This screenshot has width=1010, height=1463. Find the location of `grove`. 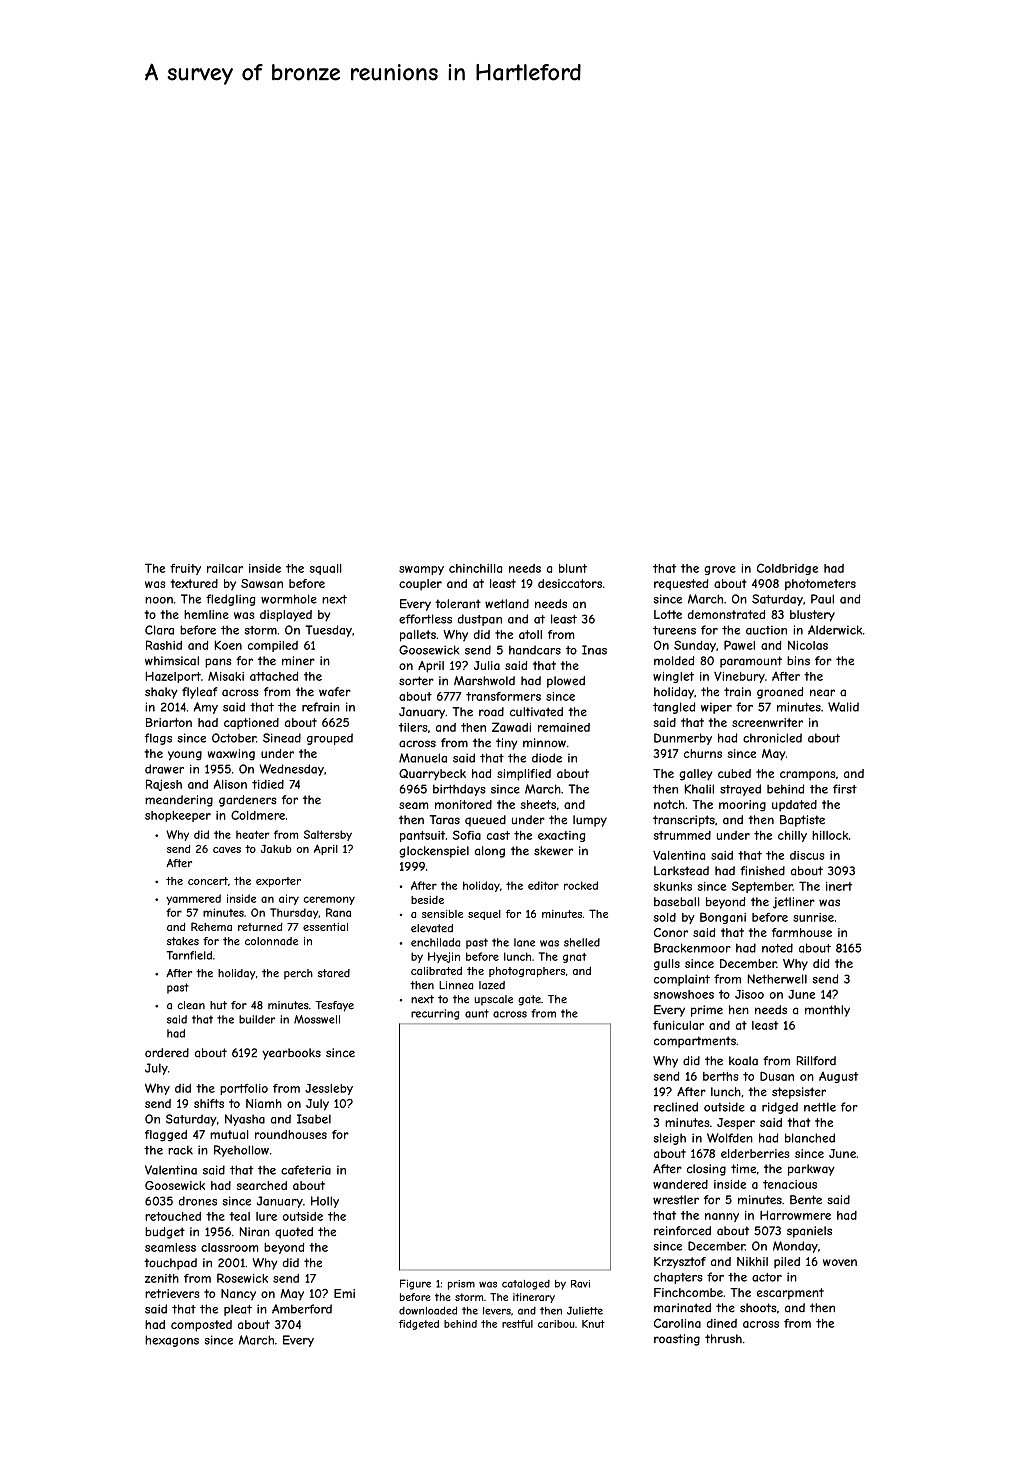

grove is located at coordinates (720, 570).
